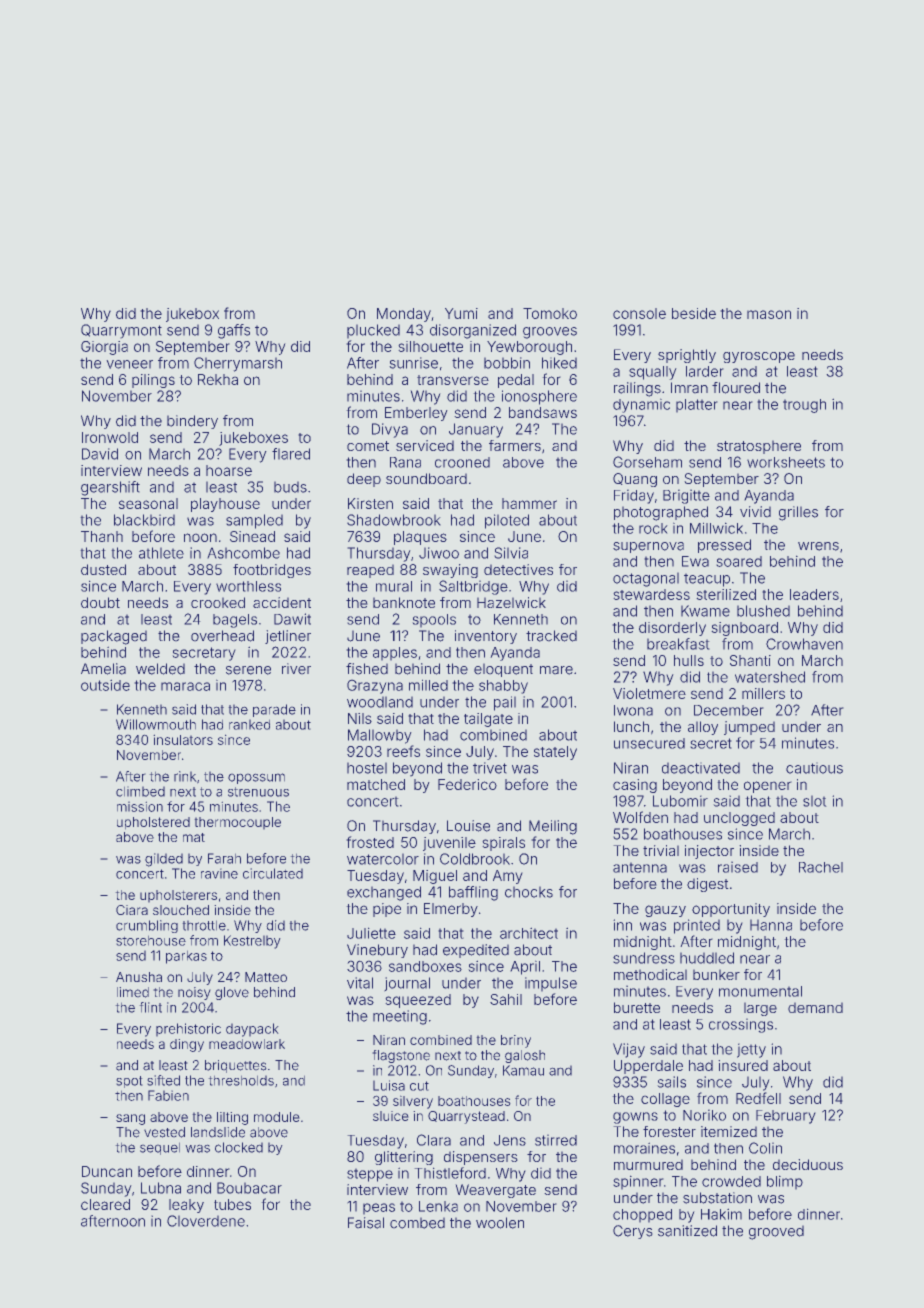 The width and height of the screenshot is (924, 1308). Describe the element at coordinates (110, 488) in the screenshot. I see `gearshift` at that location.
